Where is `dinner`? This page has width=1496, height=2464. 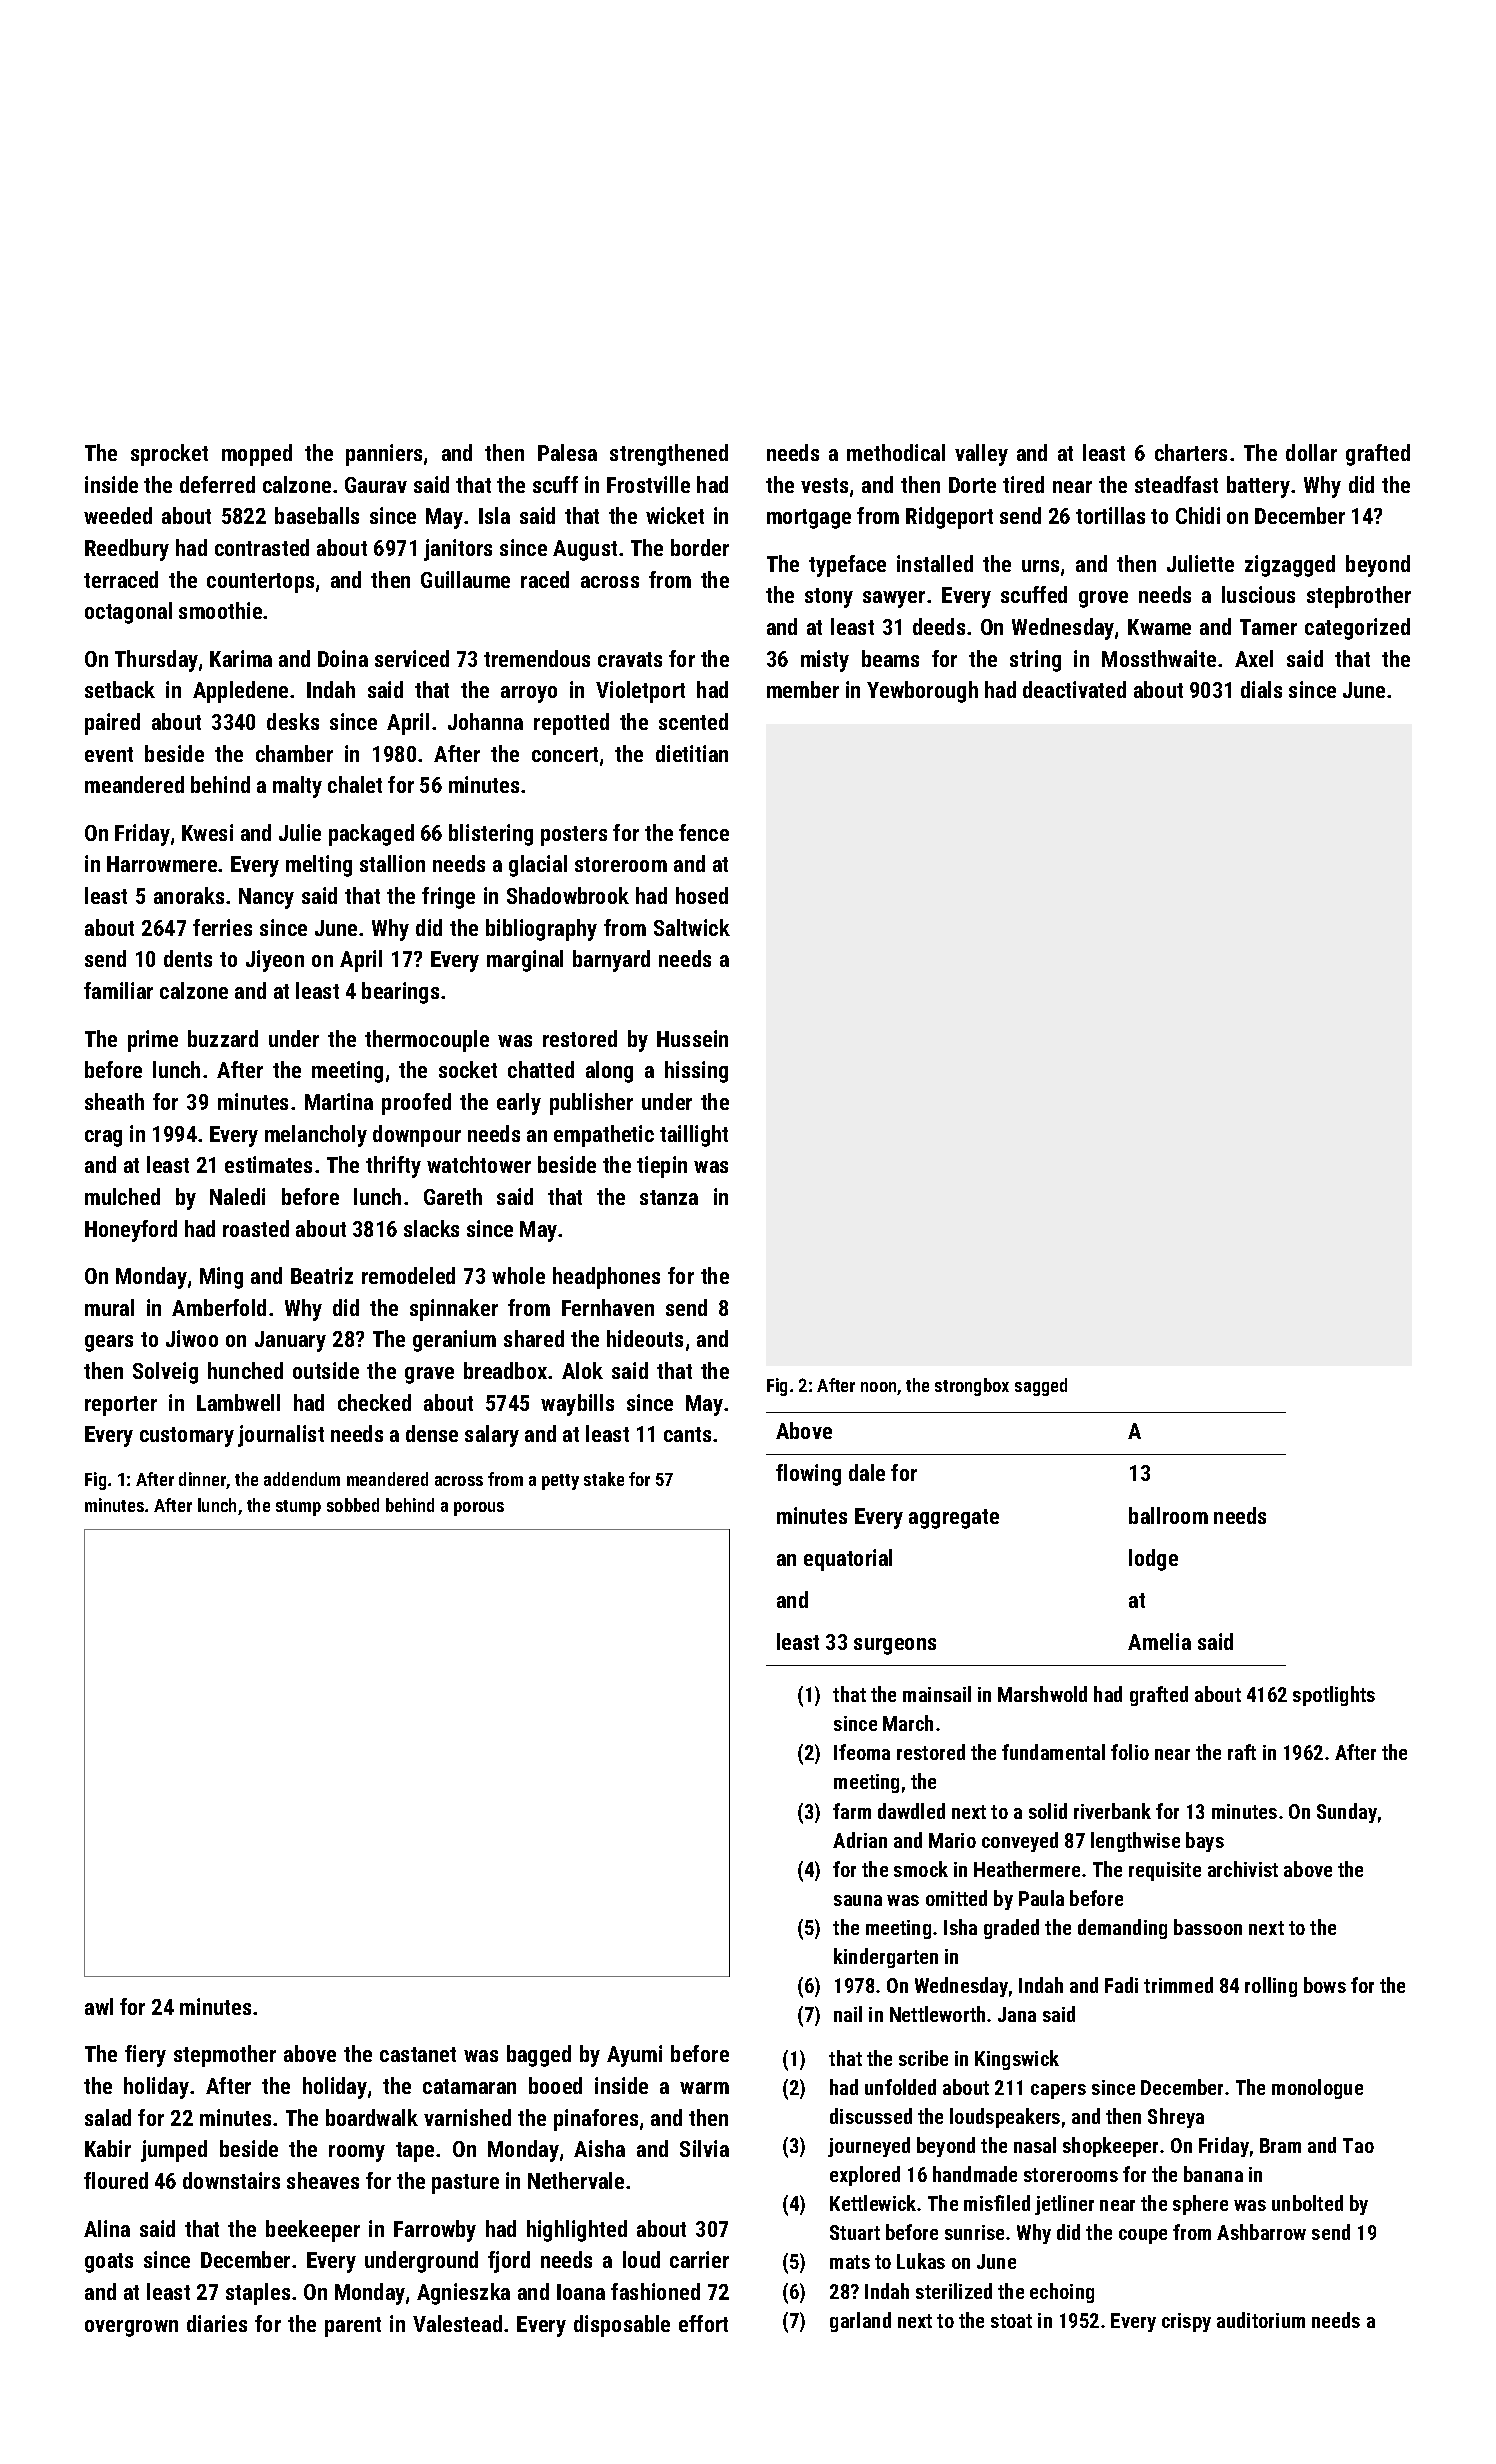 dinner is located at coordinates (202, 1479).
